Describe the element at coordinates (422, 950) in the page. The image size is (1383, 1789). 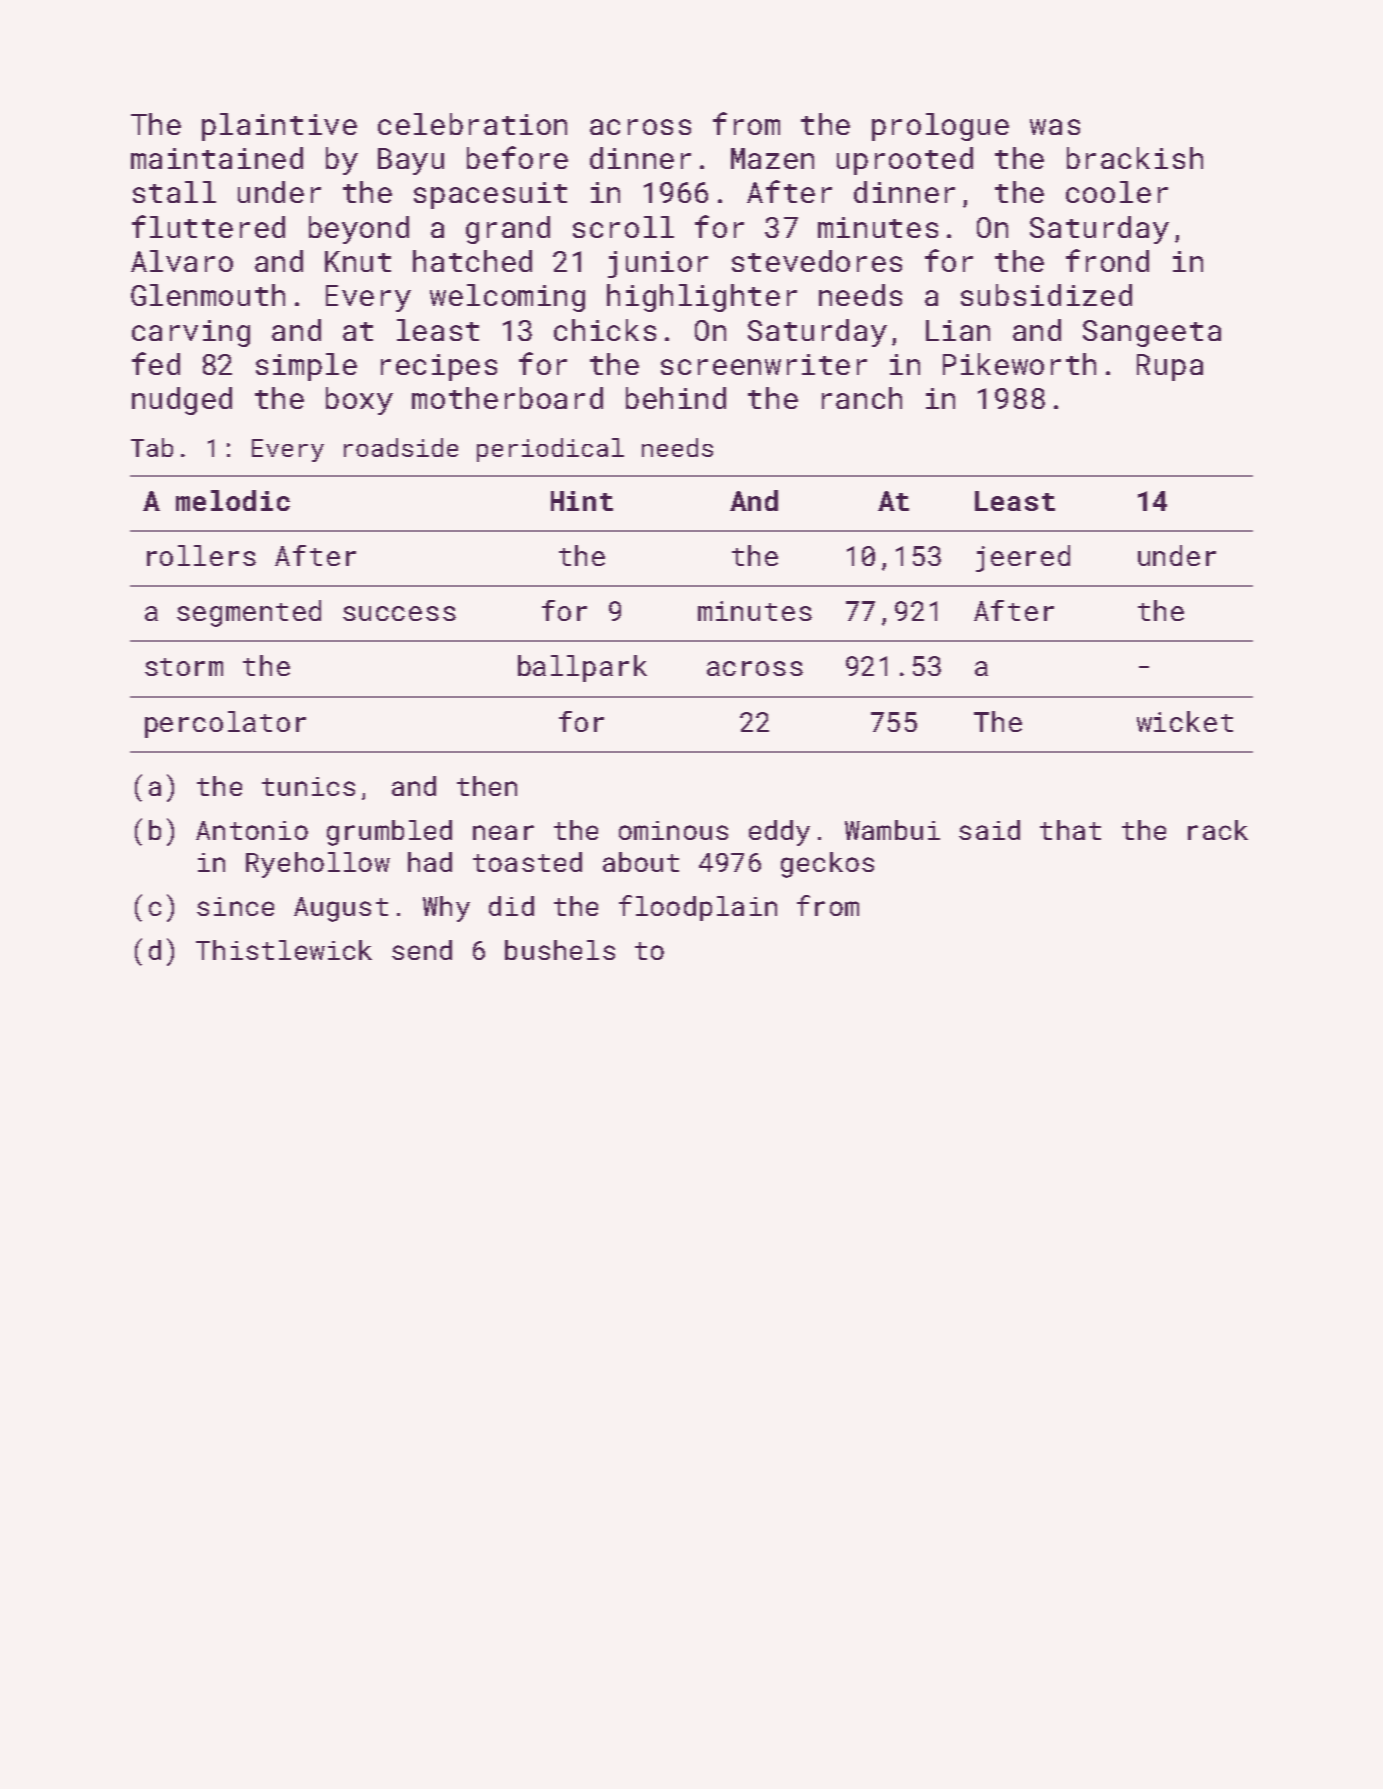
I see `send` at that location.
